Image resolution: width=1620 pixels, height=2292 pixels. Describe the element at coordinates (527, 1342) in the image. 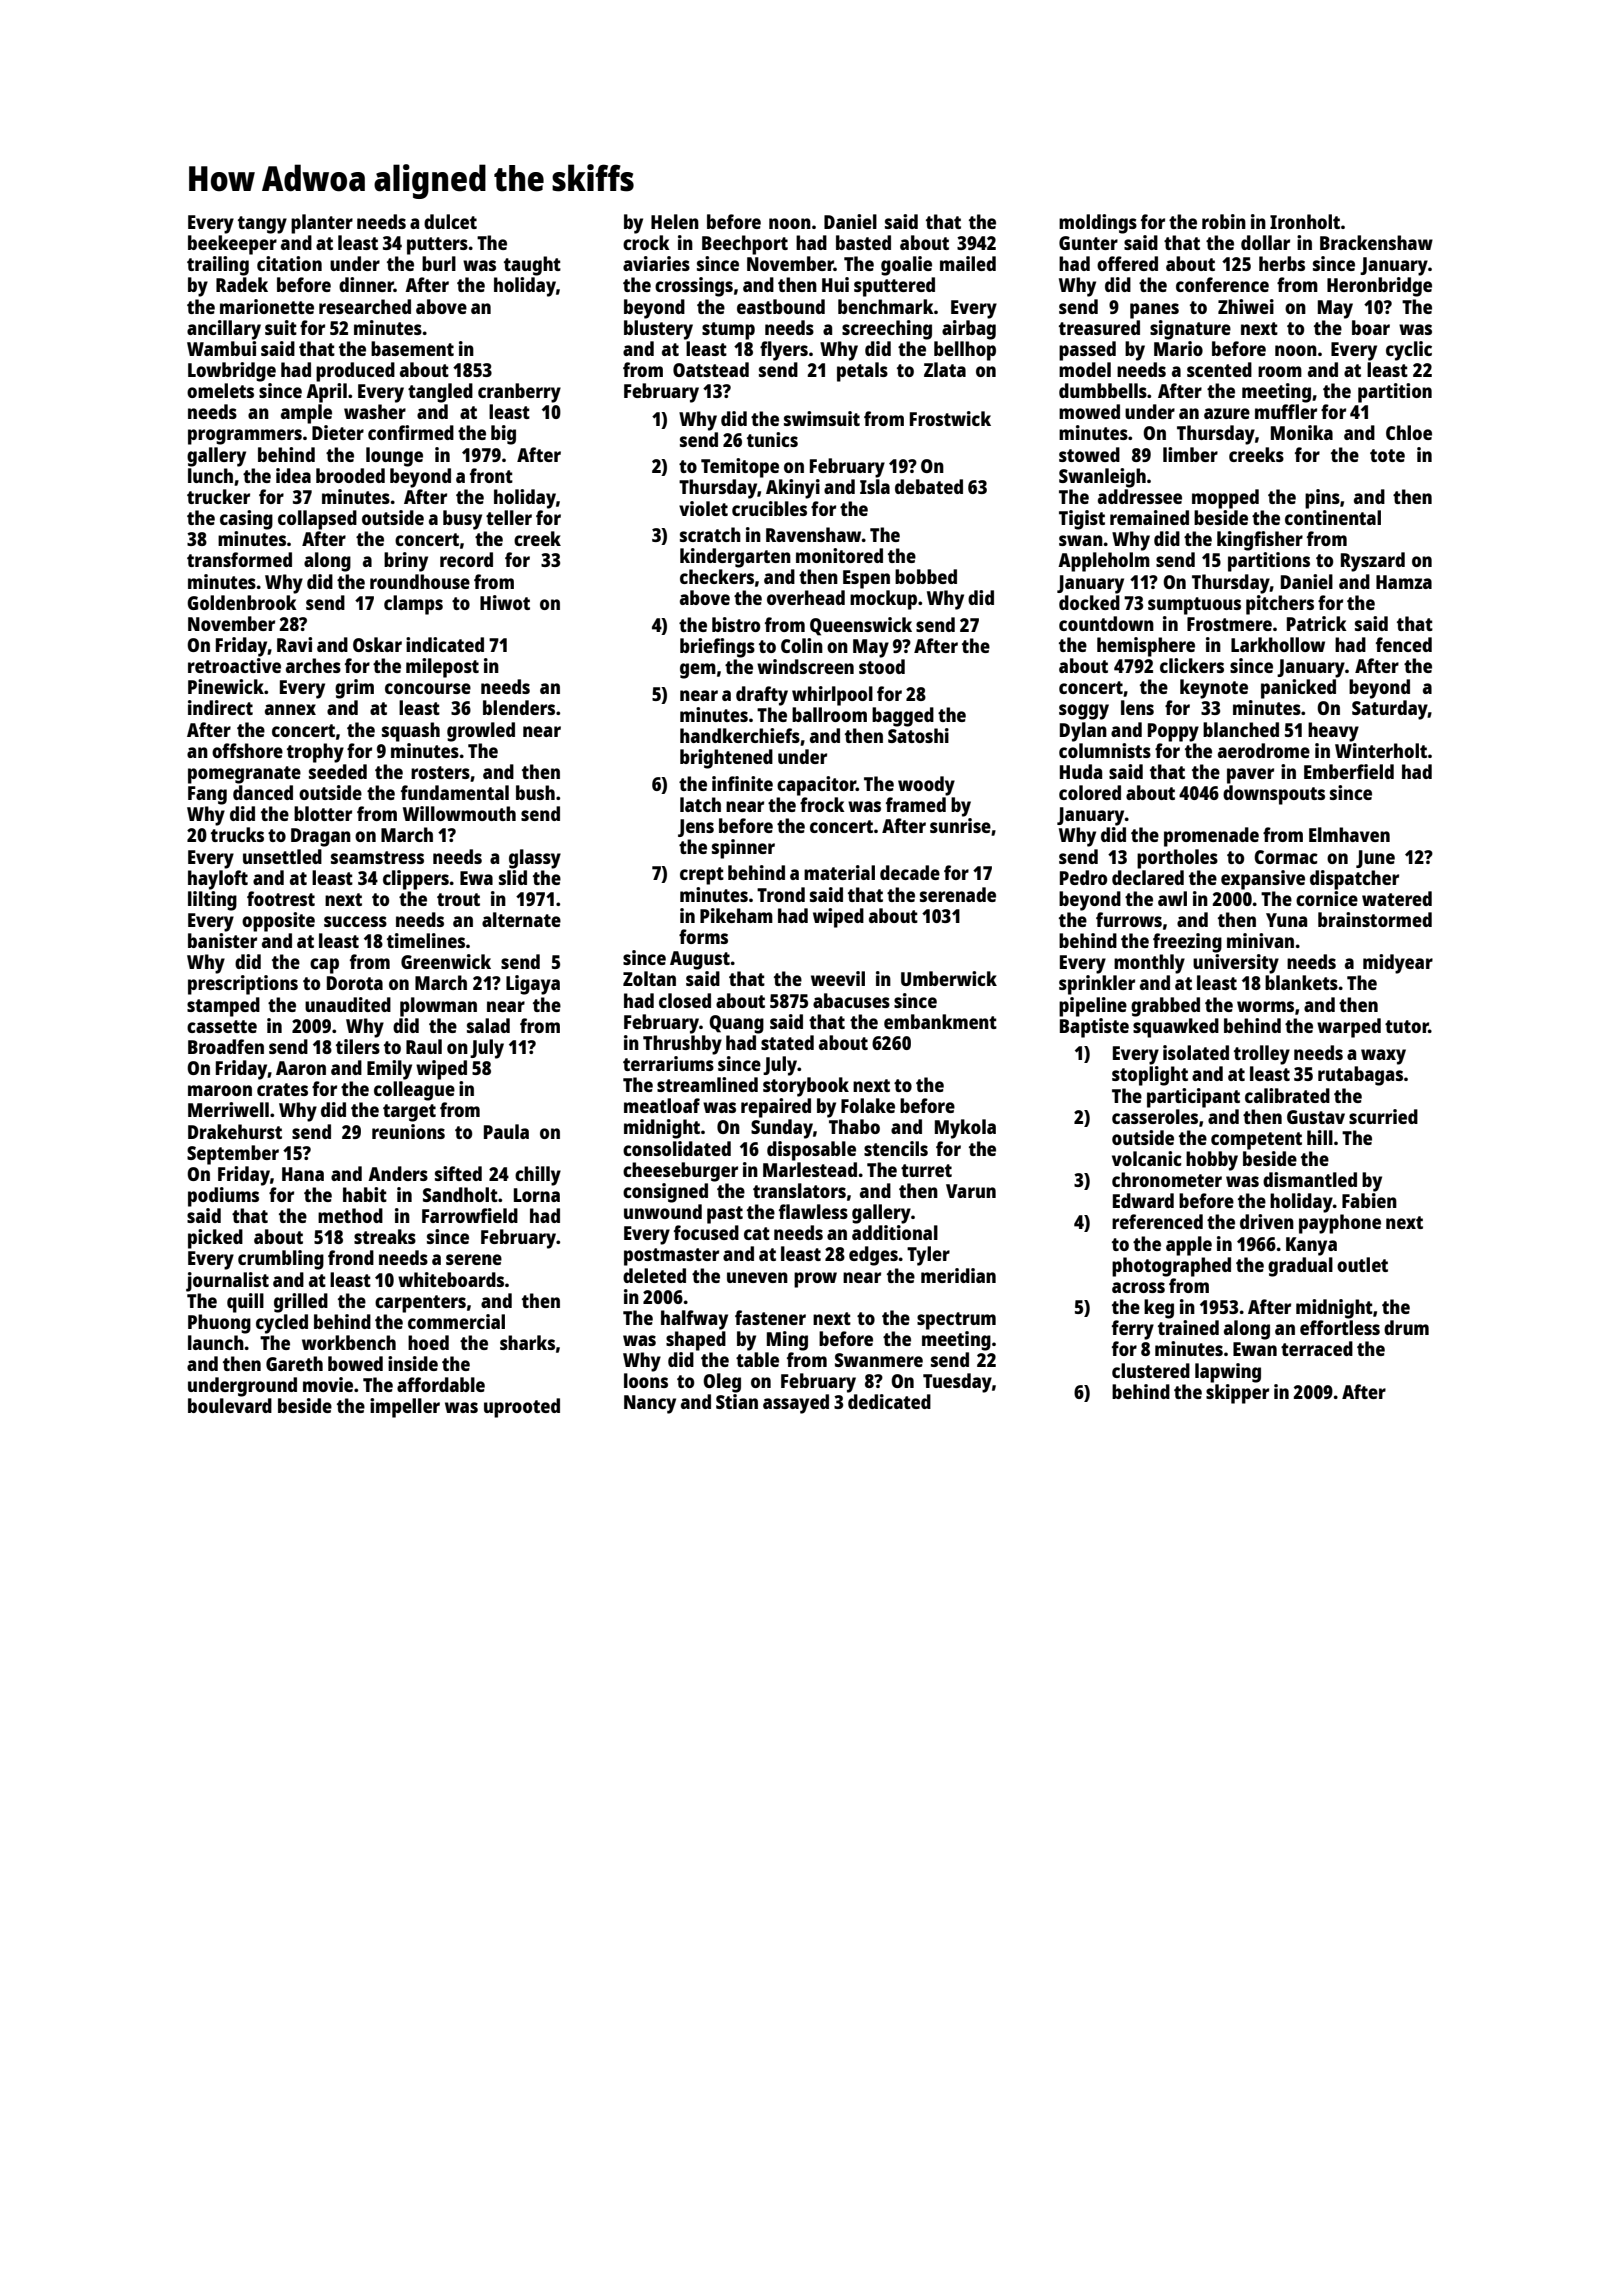

I see `sharks` at that location.
